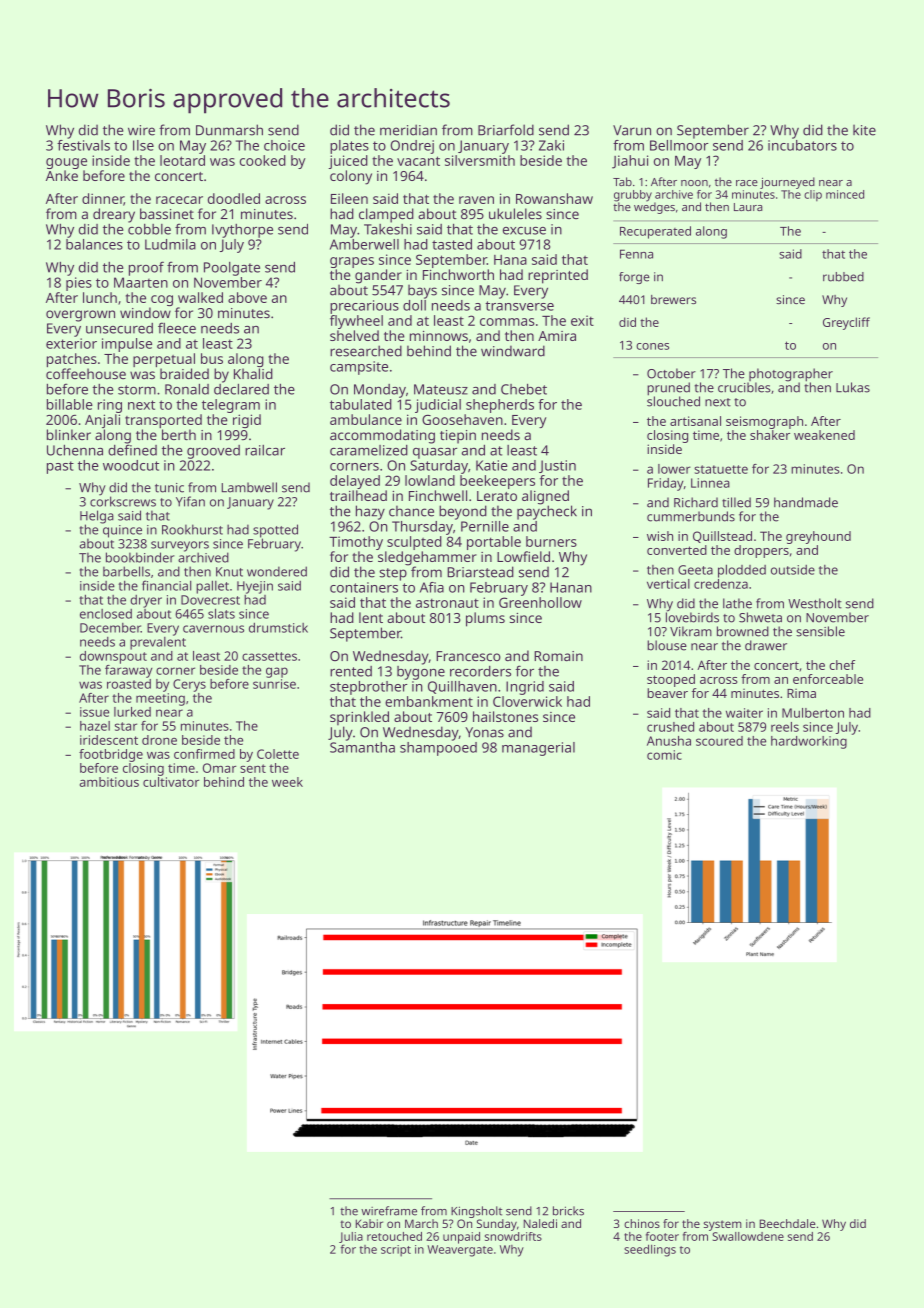 The image size is (924, 1308). What do you see at coordinates (369, 450) in the screenshot?
I see `caramelized` at bounding box center [369, 450].
